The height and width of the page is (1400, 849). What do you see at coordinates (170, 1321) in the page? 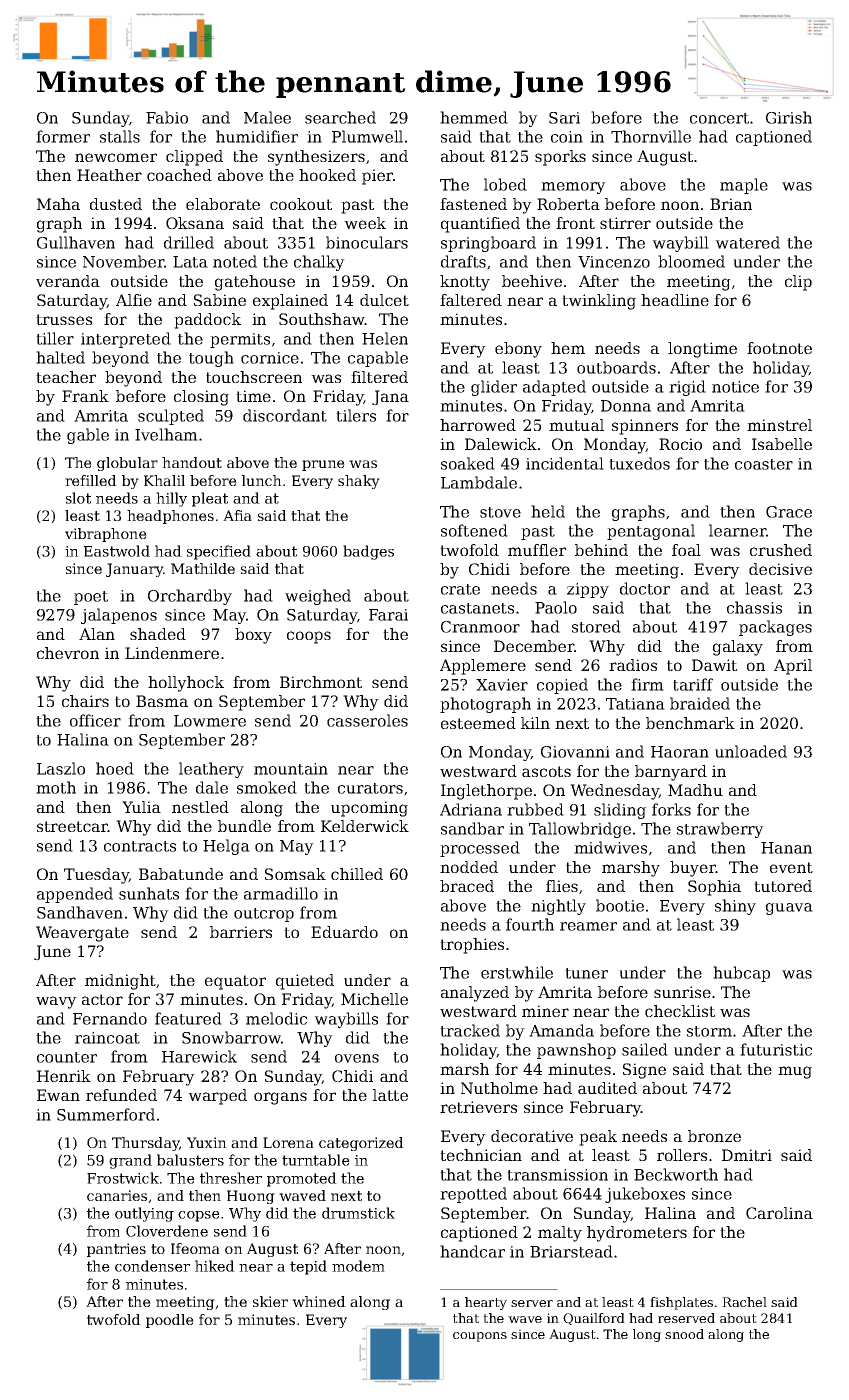
I see `poodle` at bounding box center [170, 1321].
